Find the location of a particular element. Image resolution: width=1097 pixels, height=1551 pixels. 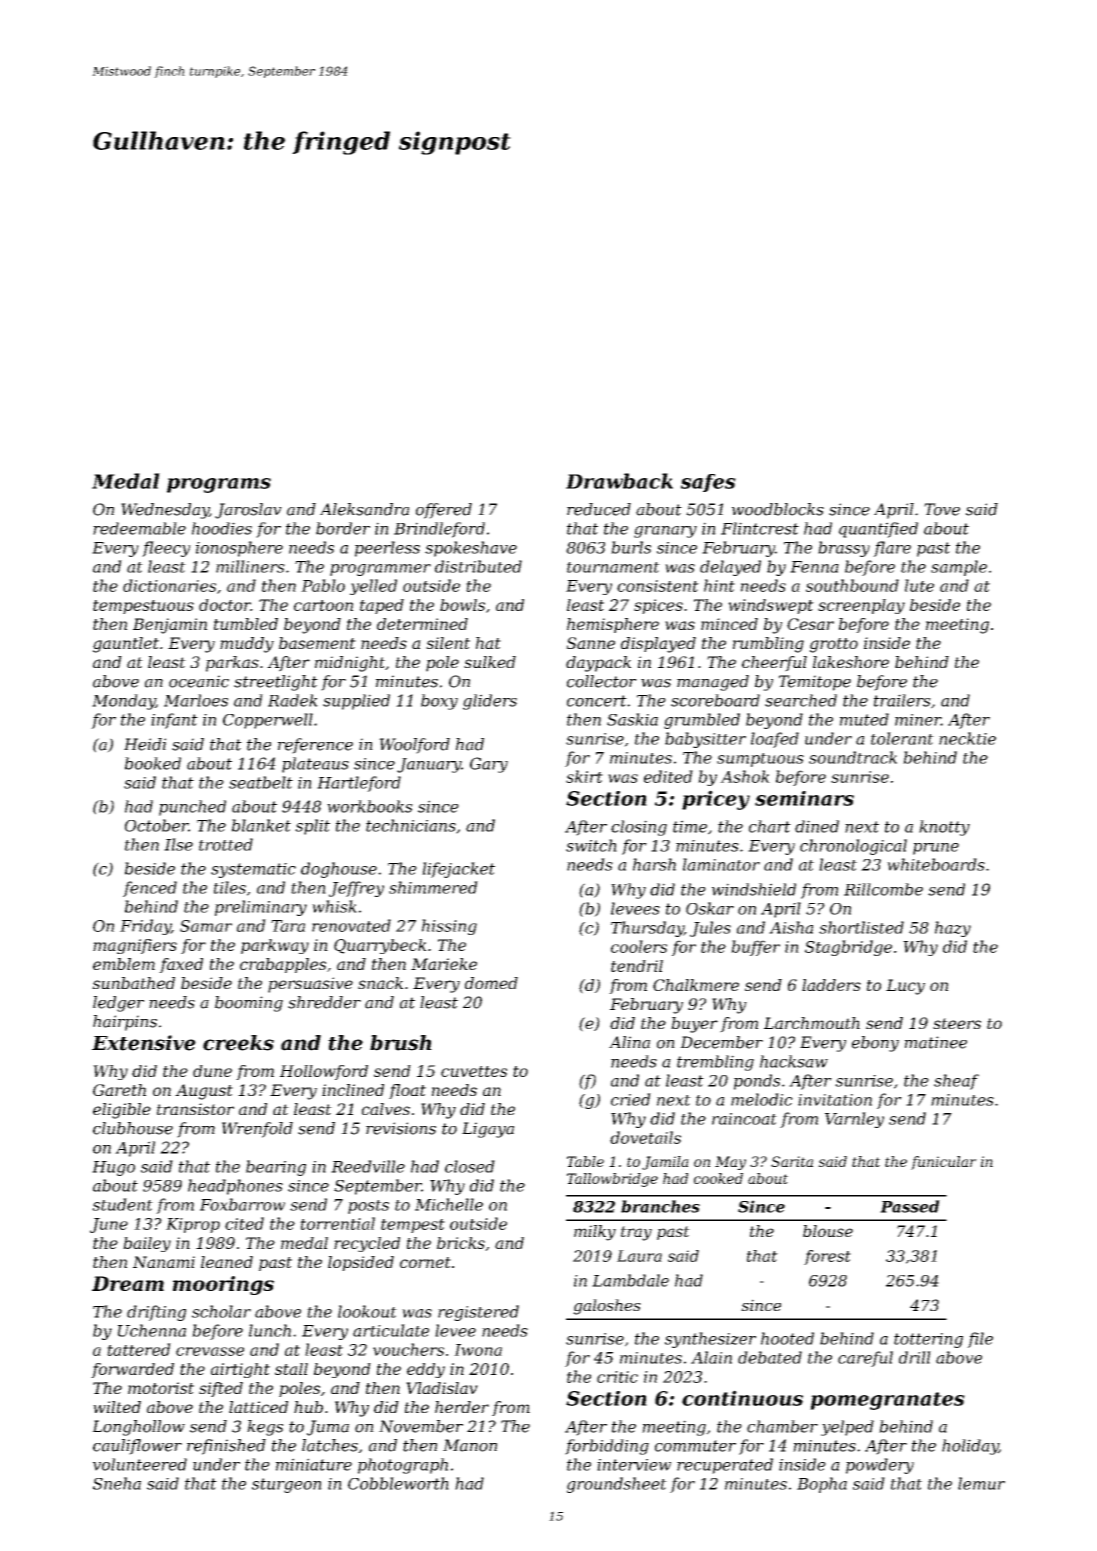

parkway is located at coordinates (275, 946).
